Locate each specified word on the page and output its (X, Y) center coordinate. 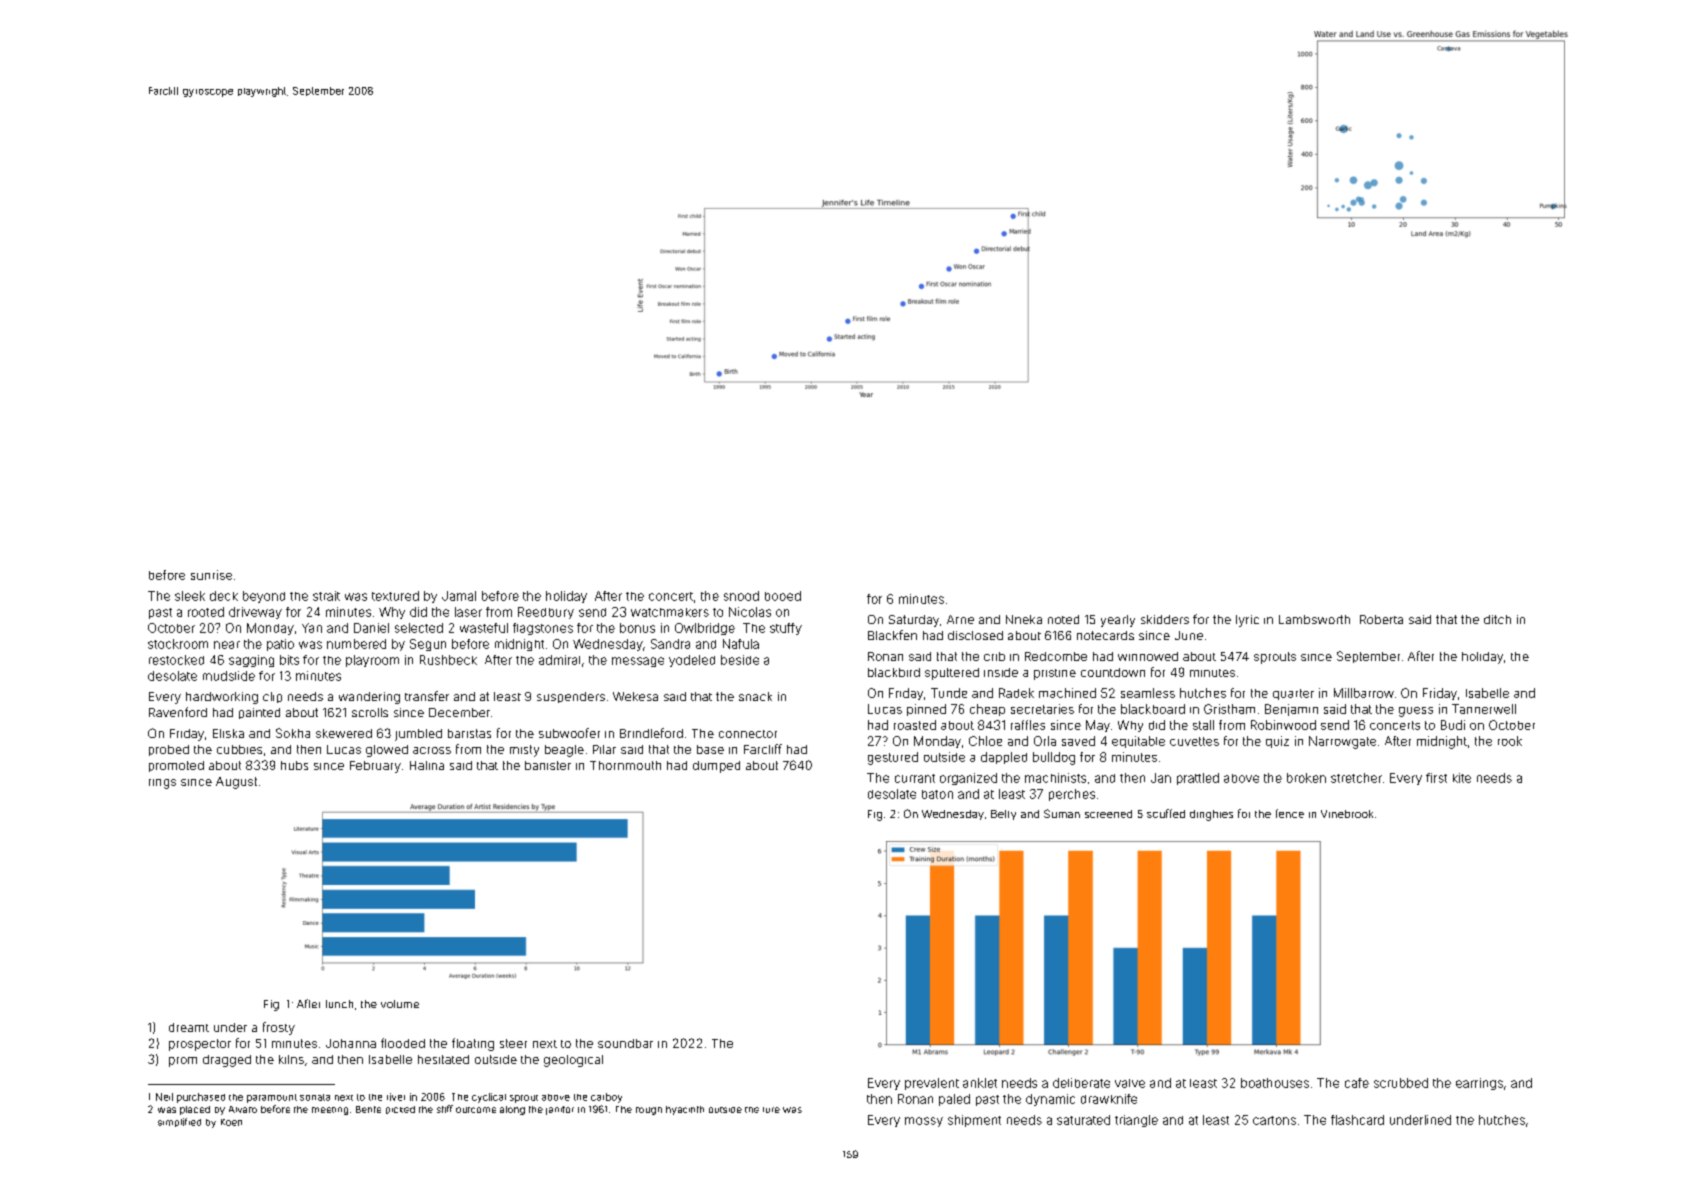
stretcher (1356, 778)
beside (740, 660)
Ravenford (178, 712)
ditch (1497, 619)
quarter (1293, 694)
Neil (164, 1097)
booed (783, 596)
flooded (403, 1043)
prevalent (932, 1084)
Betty (1003, 815)
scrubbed (1401, 1083)
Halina (427, 765)
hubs (294, 765)
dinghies (1211, 815)
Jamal (459, 596)
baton (937, 794)
